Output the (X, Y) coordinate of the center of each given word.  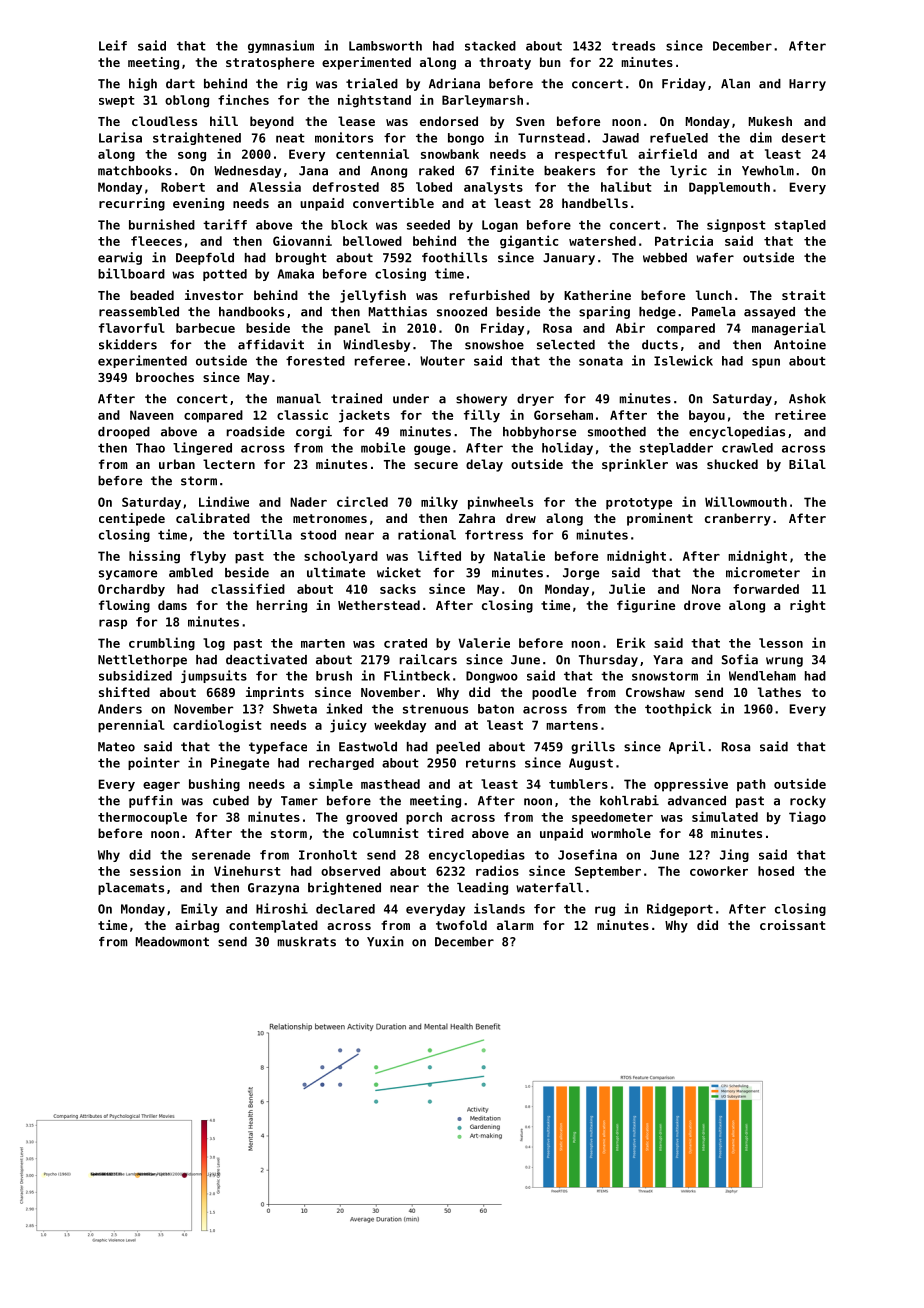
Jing (734, 855)
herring (282, 606)
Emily (199, 909)
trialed (372, 83)
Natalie (519, 555)
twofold (461, 925)
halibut (626, 186)
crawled (747, 448)
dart (180, 84)
